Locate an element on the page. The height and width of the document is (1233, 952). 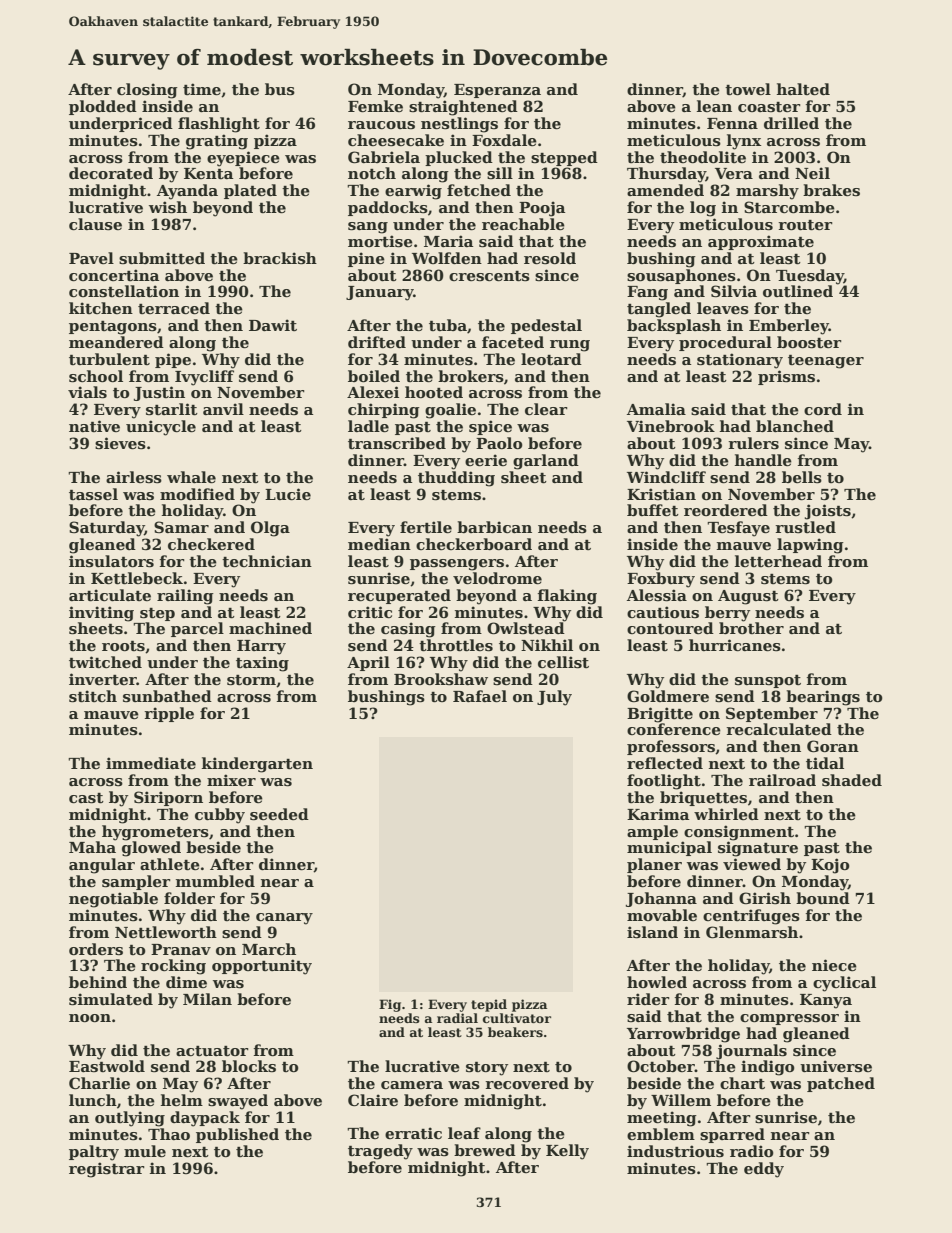
lunch is located at coordinates (93, 1100).
